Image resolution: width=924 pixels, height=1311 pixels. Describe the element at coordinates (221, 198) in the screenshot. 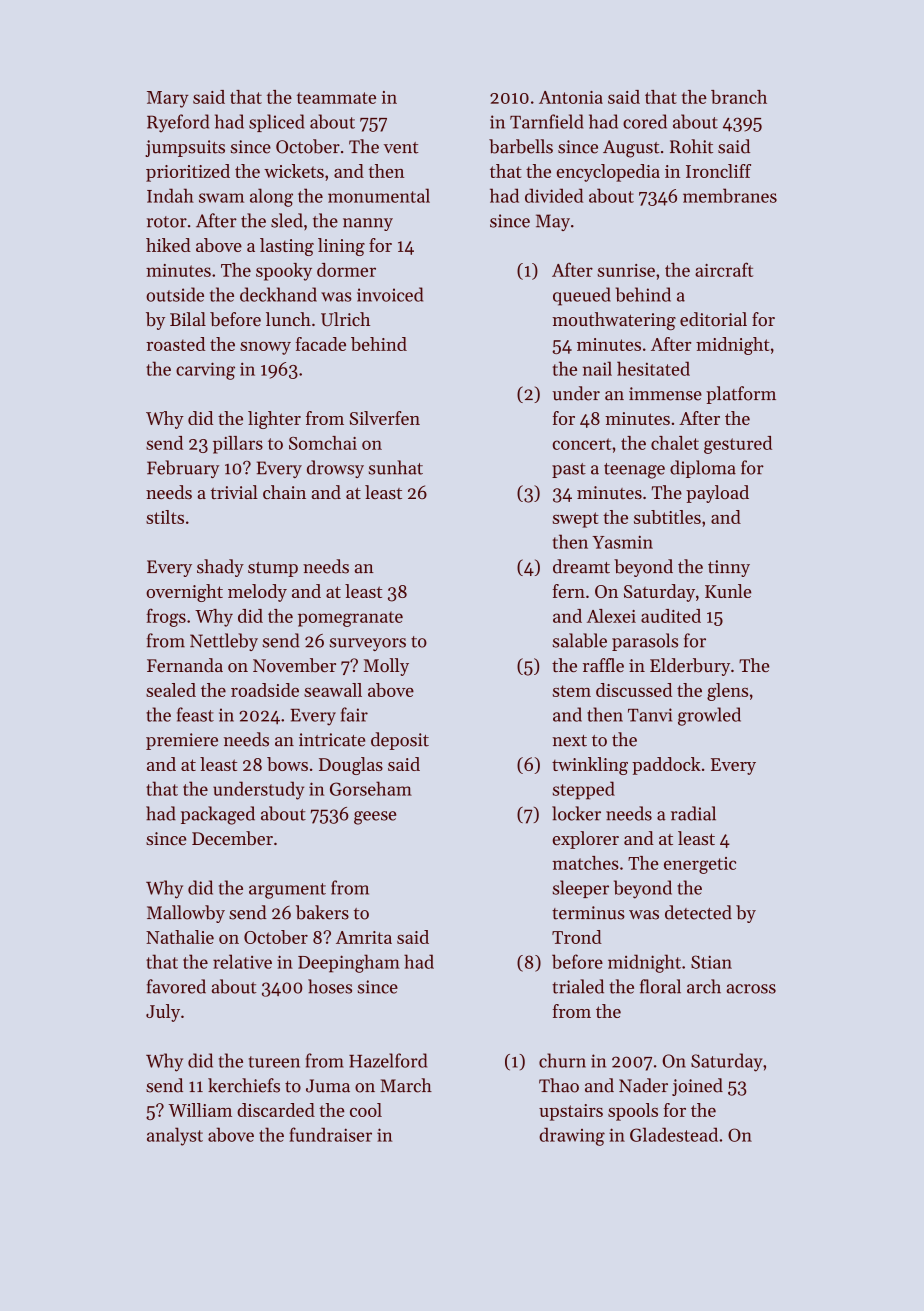

I see `swam` at that location.
